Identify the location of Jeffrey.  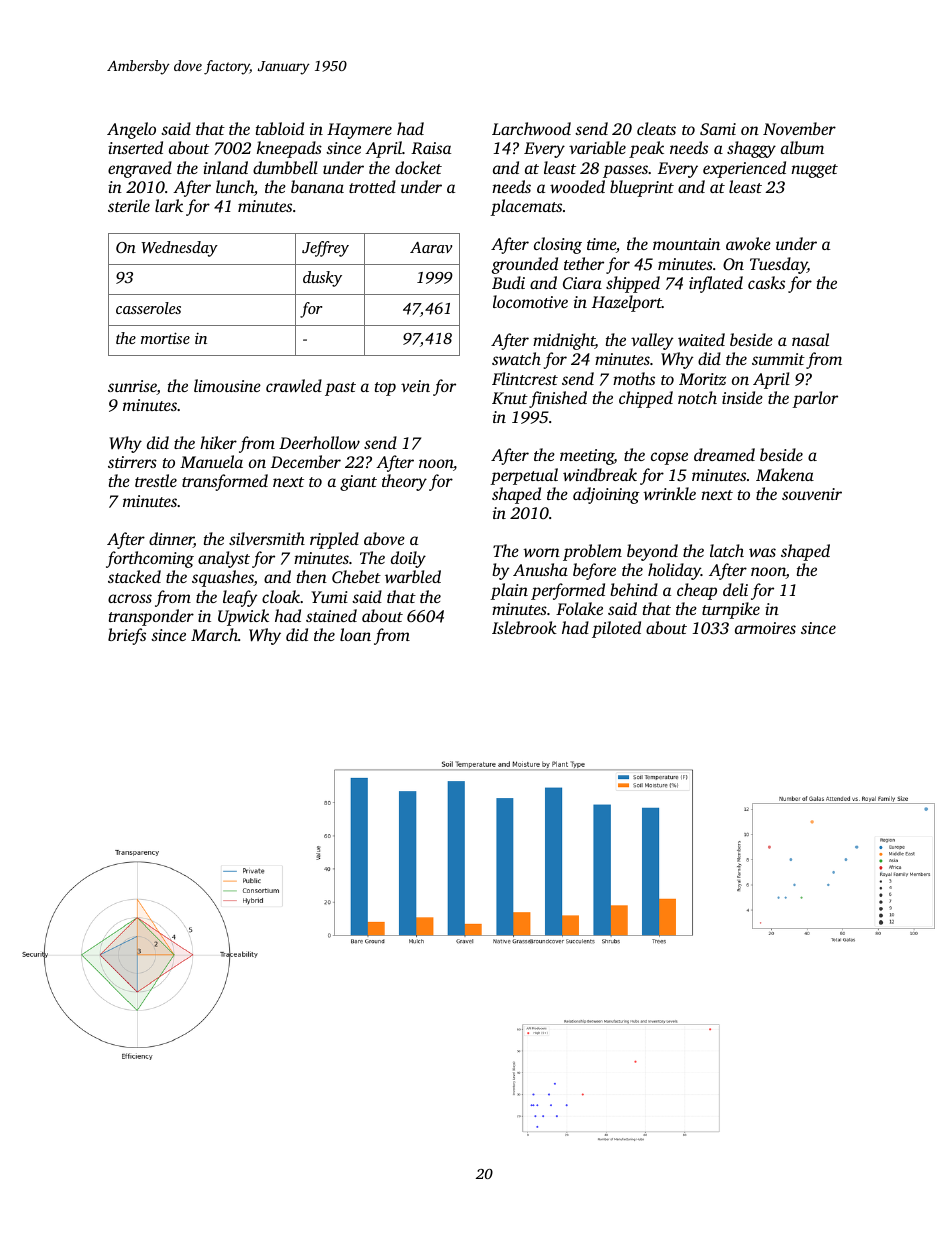
(325, 249).
